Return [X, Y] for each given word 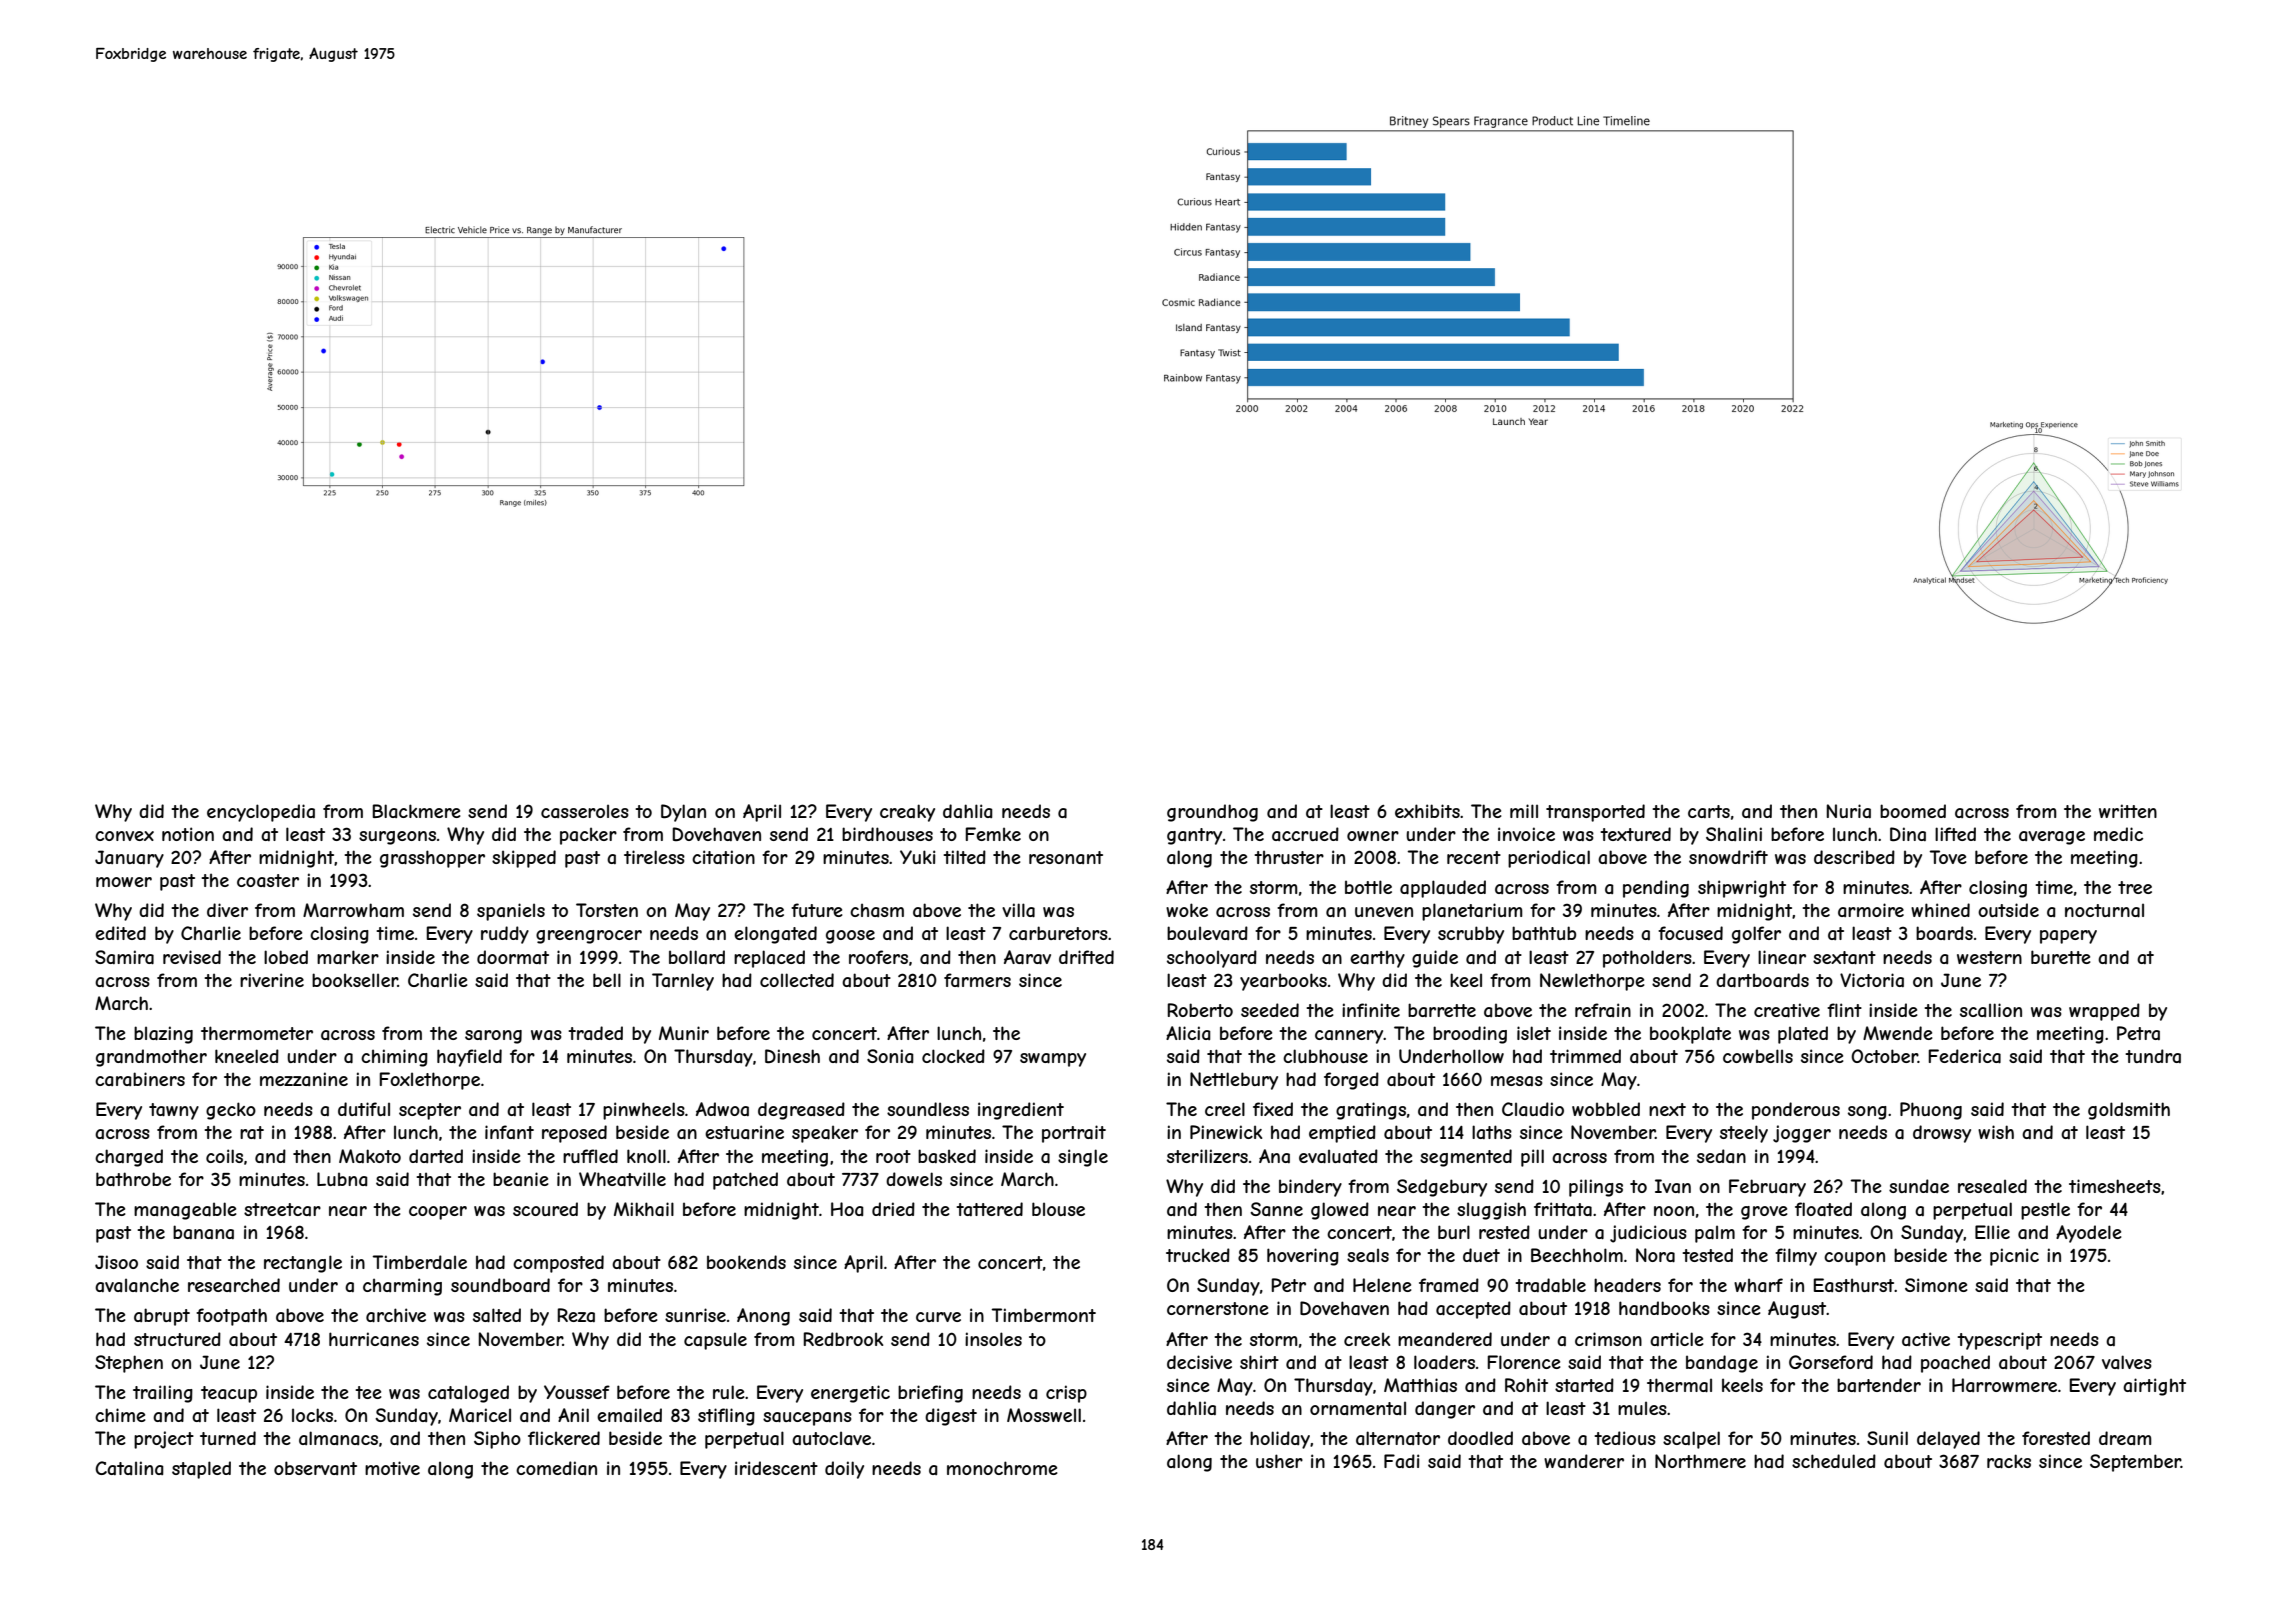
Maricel [480, 1415]
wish [1996, 1132]
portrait [1074, 1134]
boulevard [1207, 933]
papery [2068, 937]
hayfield [469, 1058]
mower [124, 882]
